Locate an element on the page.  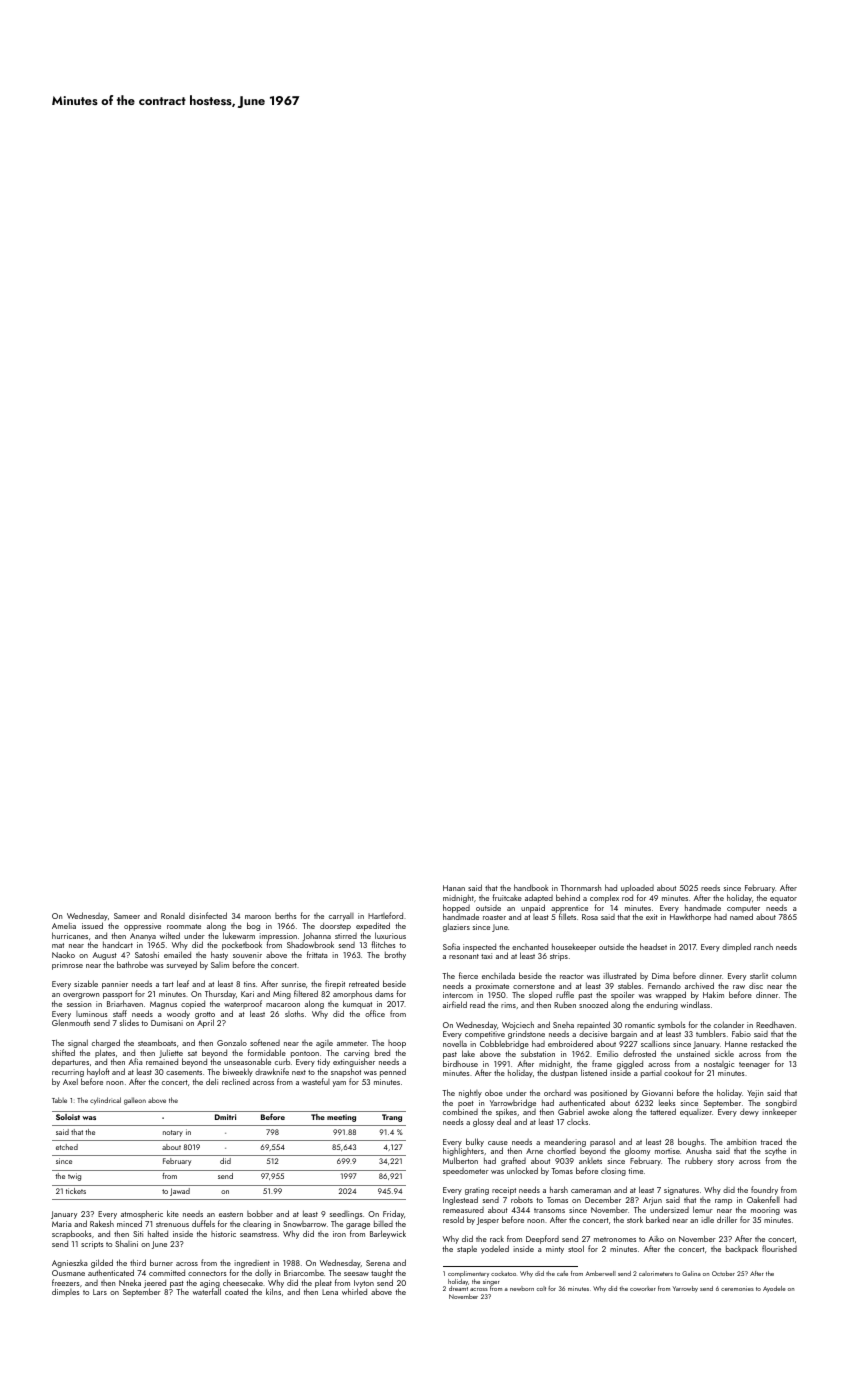
Wojciech is located at coordinates (518, 1026).
